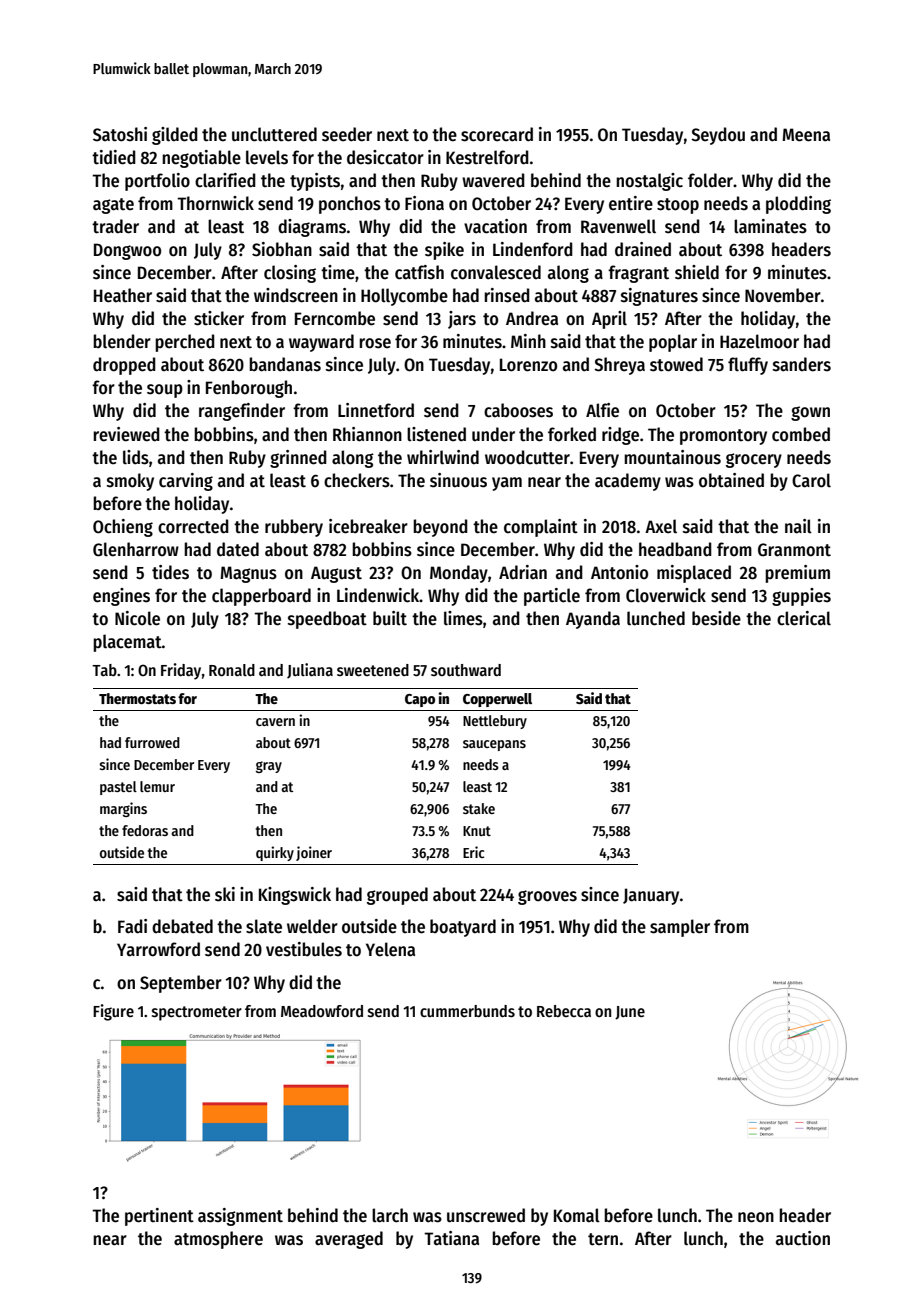  I want to click on mountainous, so click(672, 457).
